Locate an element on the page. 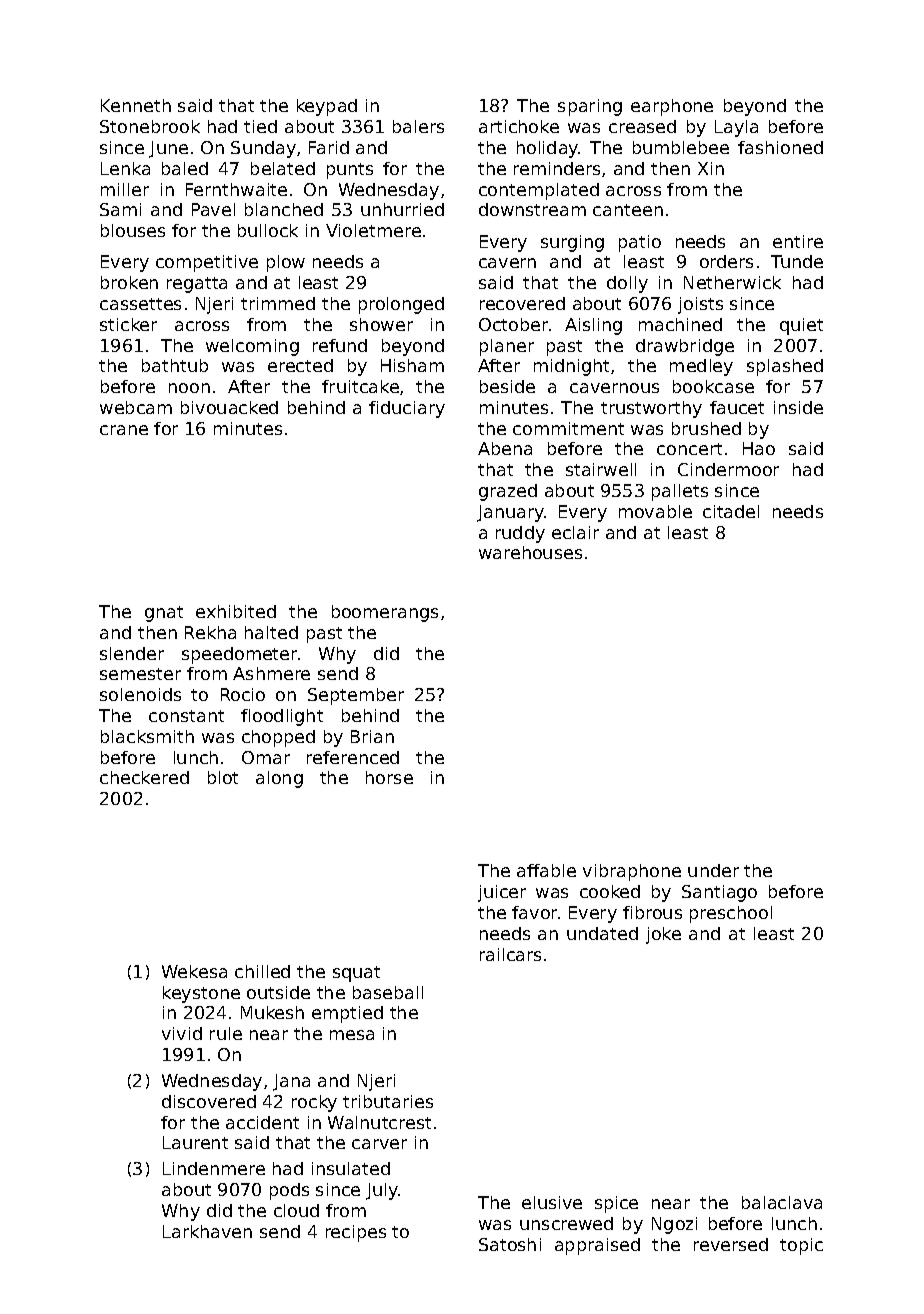 This image has height=1314, width=924. noon is located at coordinates (189, 388).
